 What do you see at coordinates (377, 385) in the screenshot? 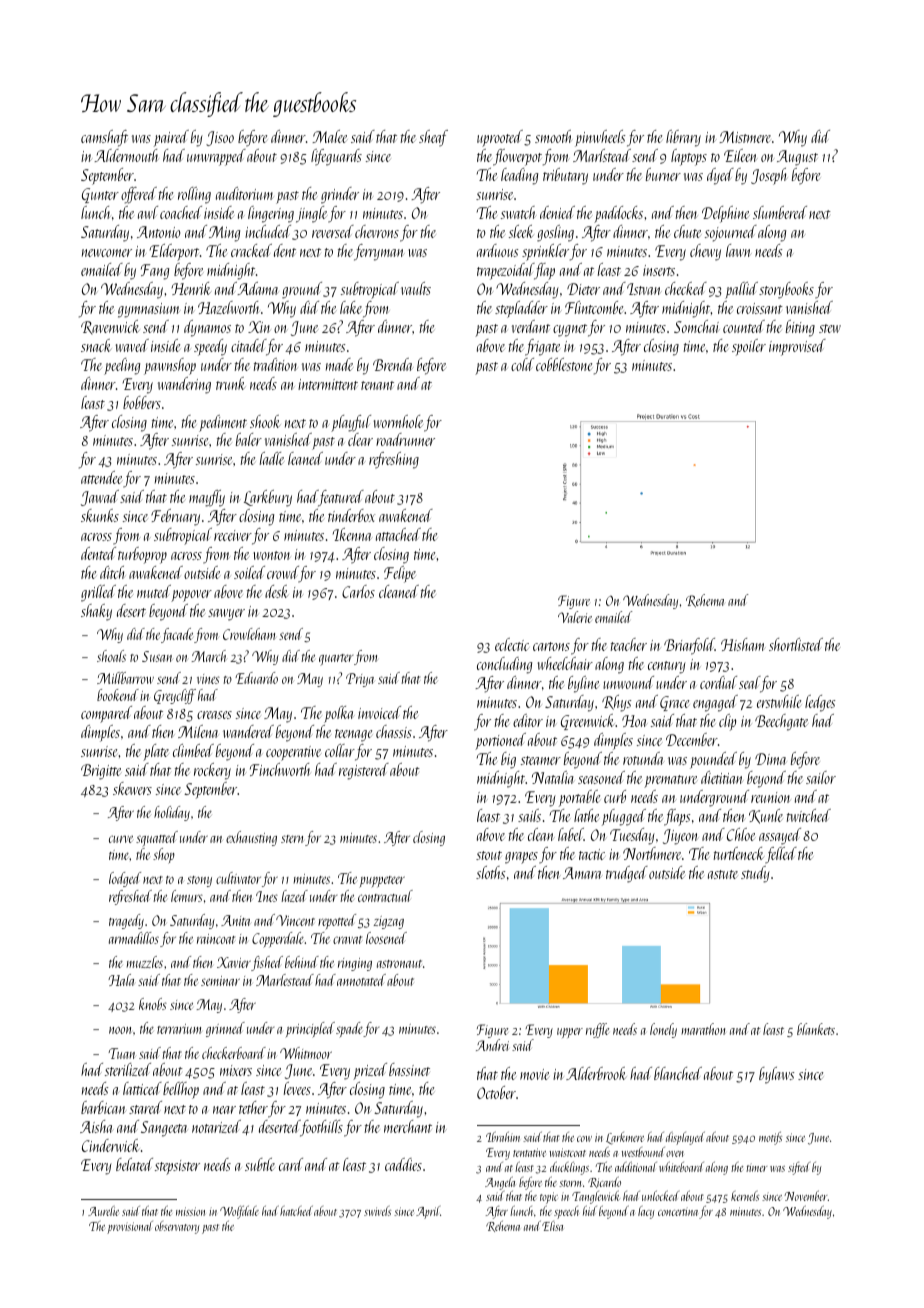
I see `tenant` at bounding box center [377, 385].
